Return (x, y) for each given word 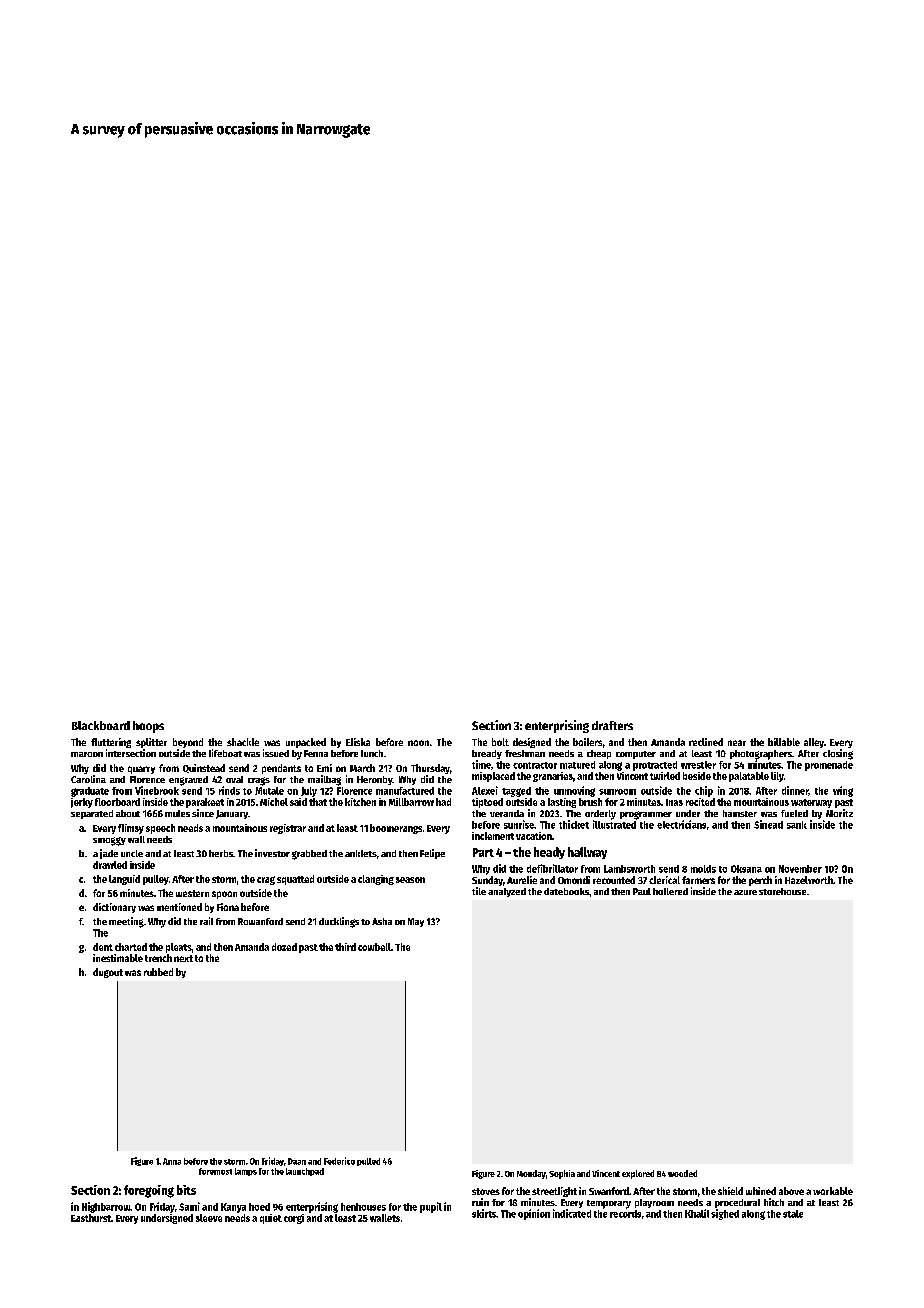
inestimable (118, 958)
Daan (297, 1161)
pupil (431, 1207)
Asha (382, 921)
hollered (670, 891)
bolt (500, 742)
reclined (706, 742)
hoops (148, 727)
